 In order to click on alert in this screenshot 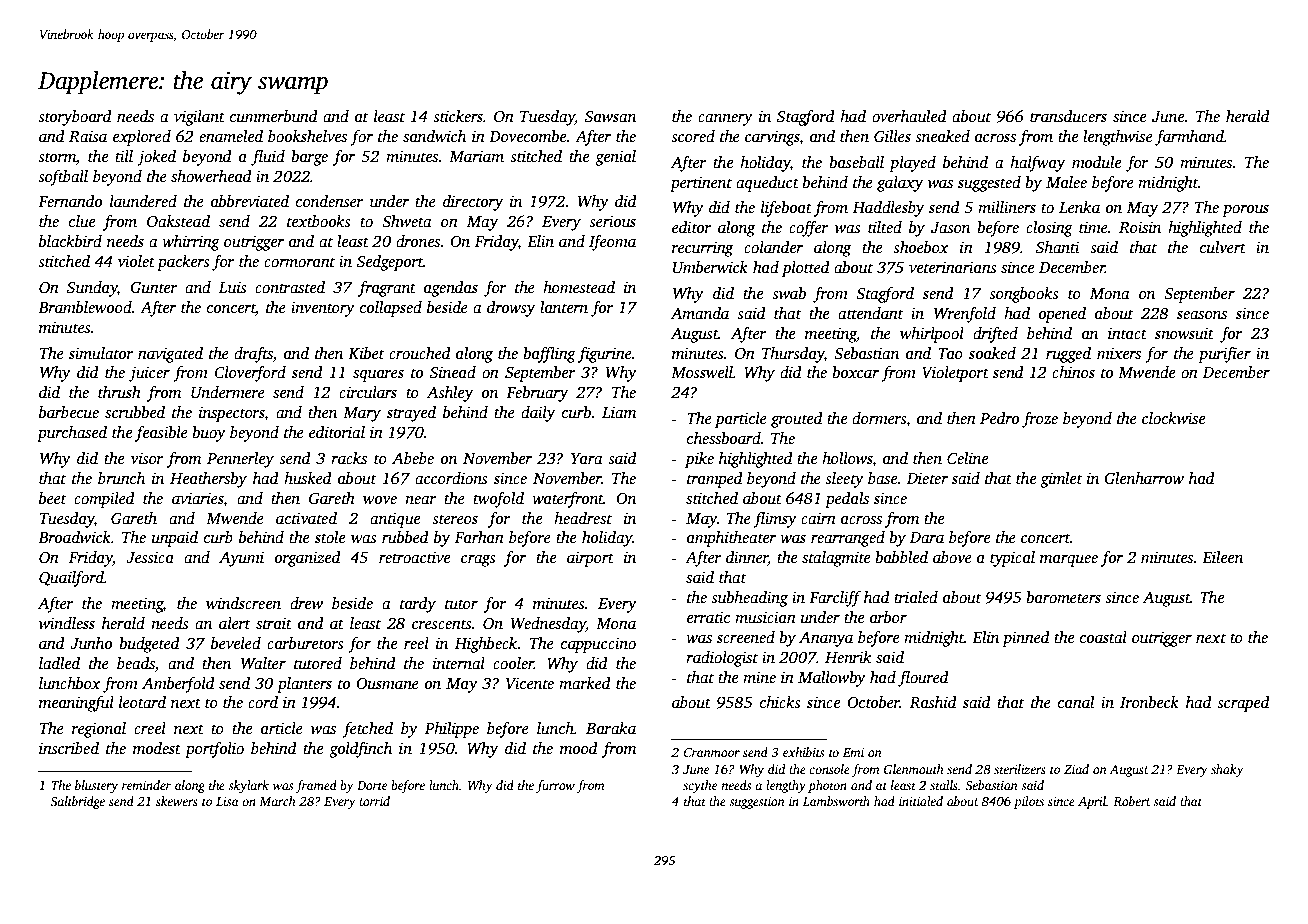, I will do `click(235, 623)`.
